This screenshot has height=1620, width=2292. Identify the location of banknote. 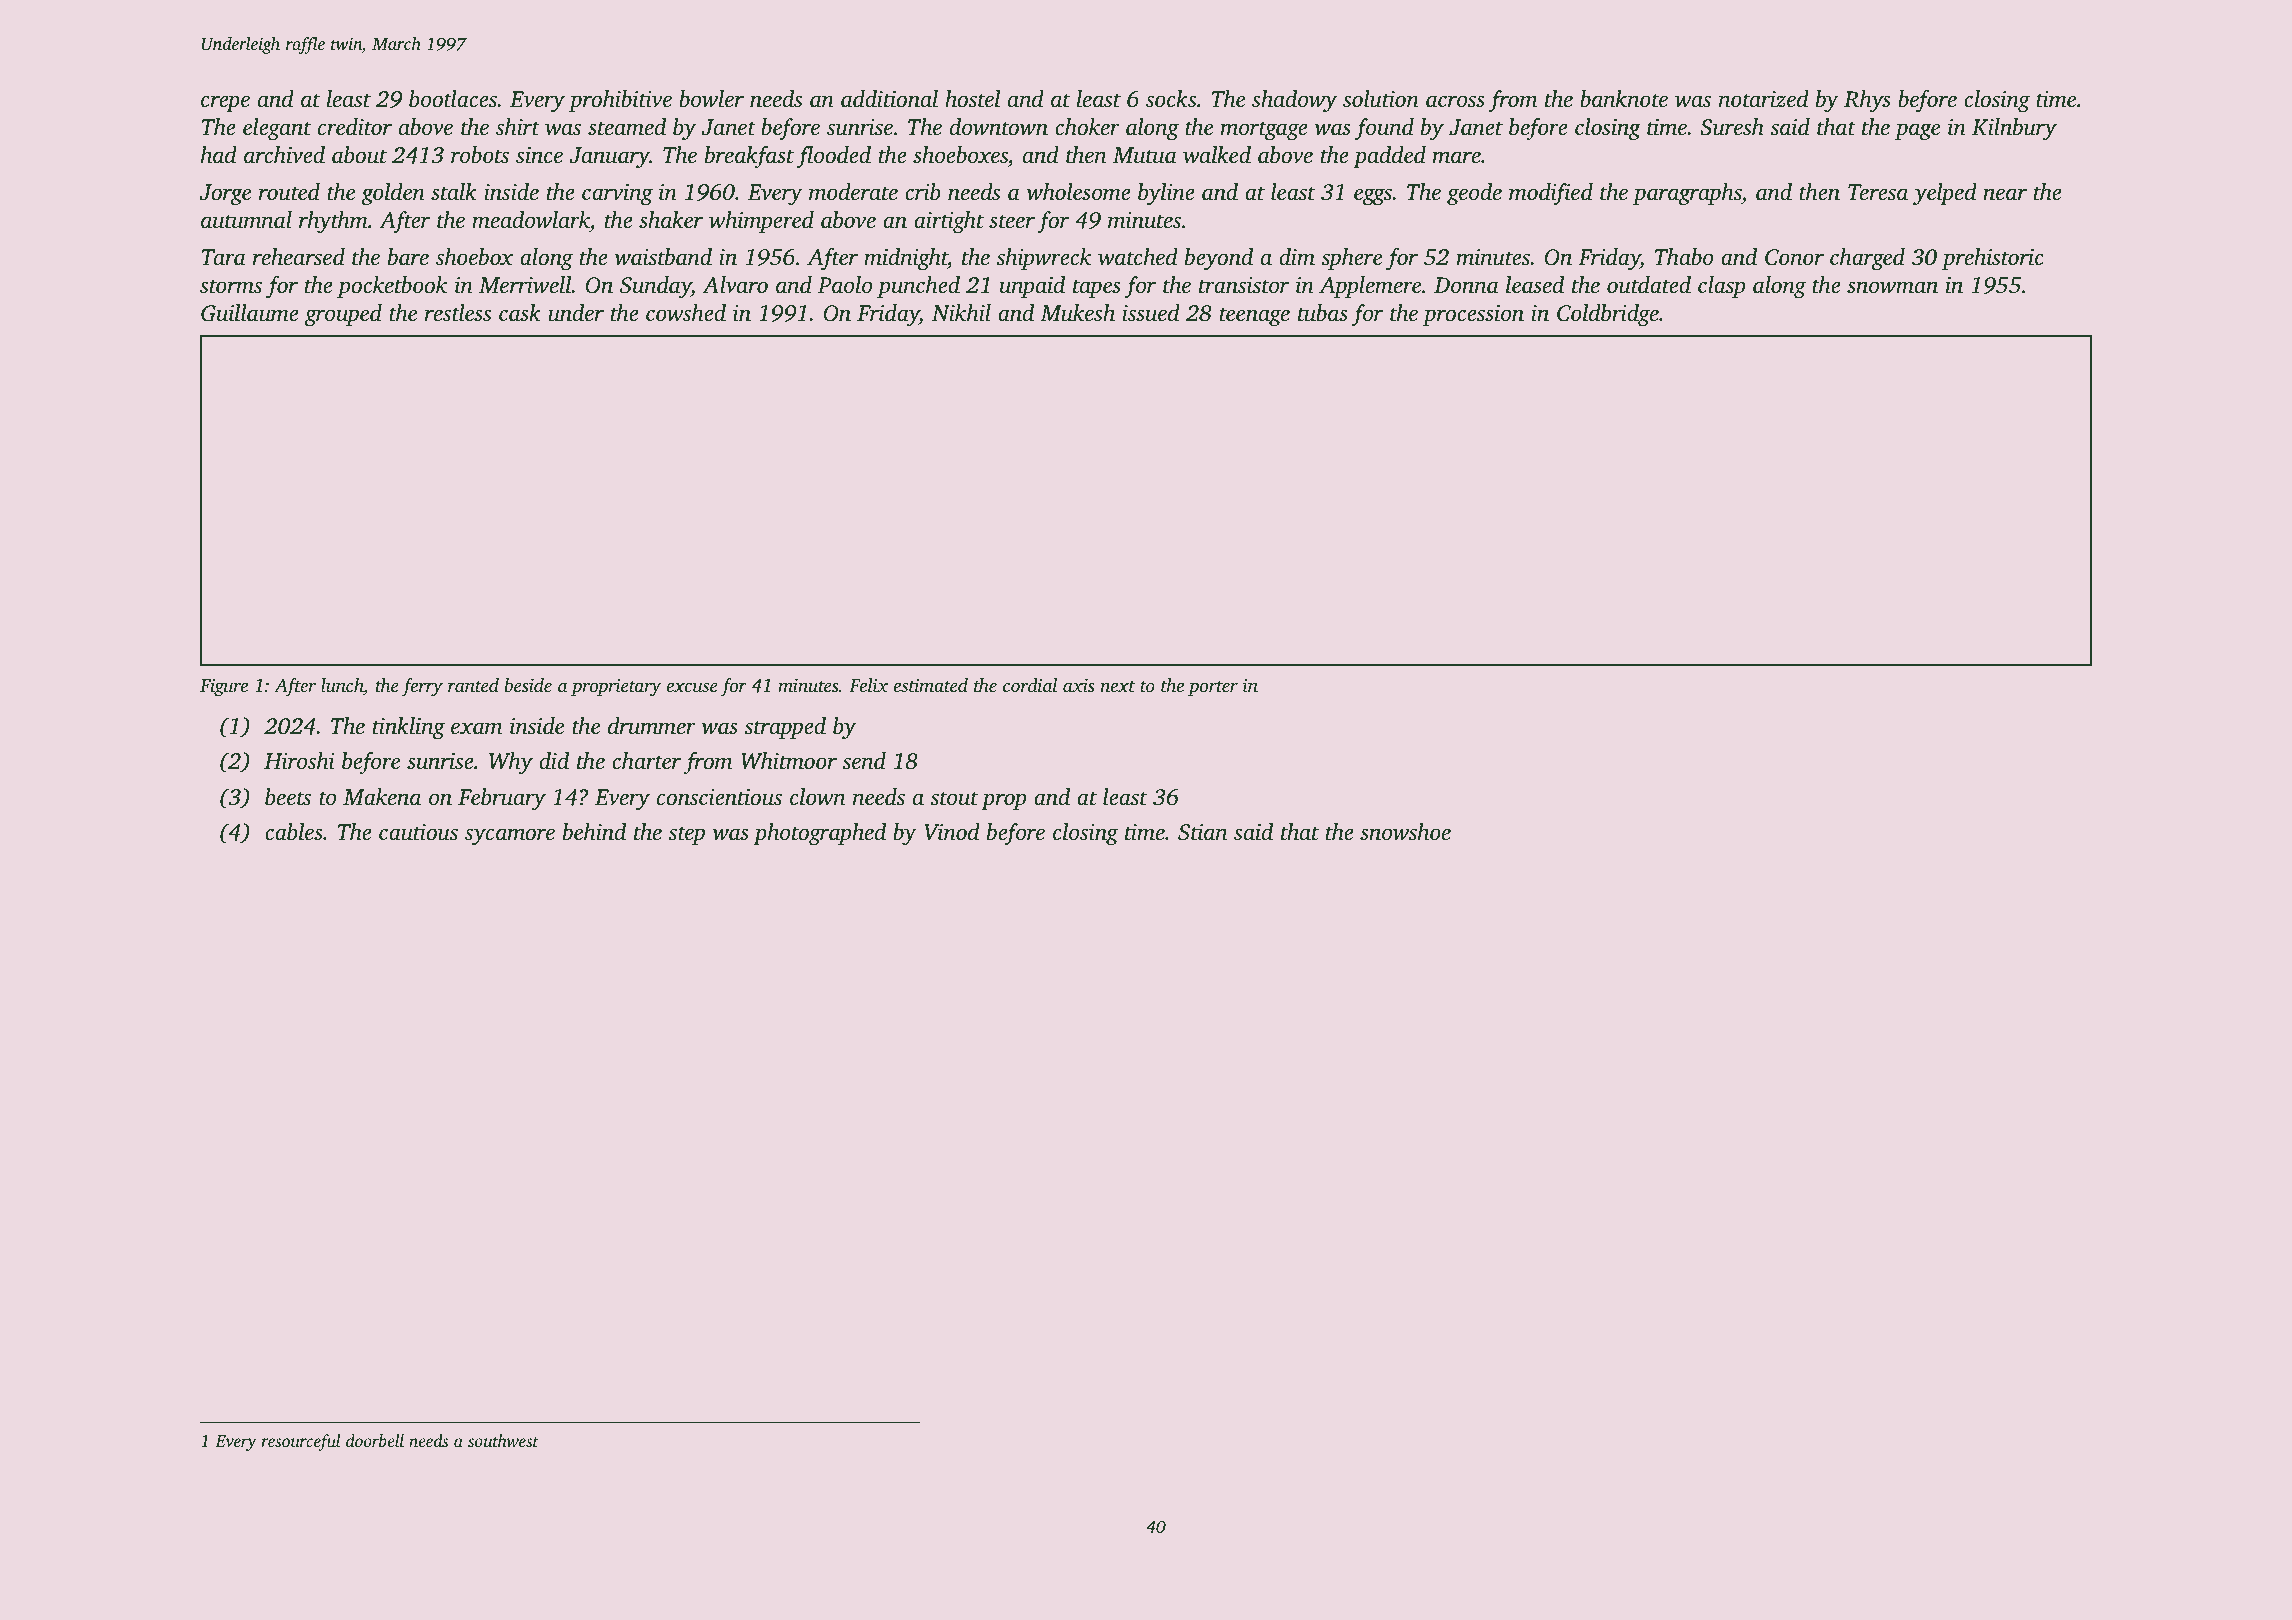
(1624, 99).
